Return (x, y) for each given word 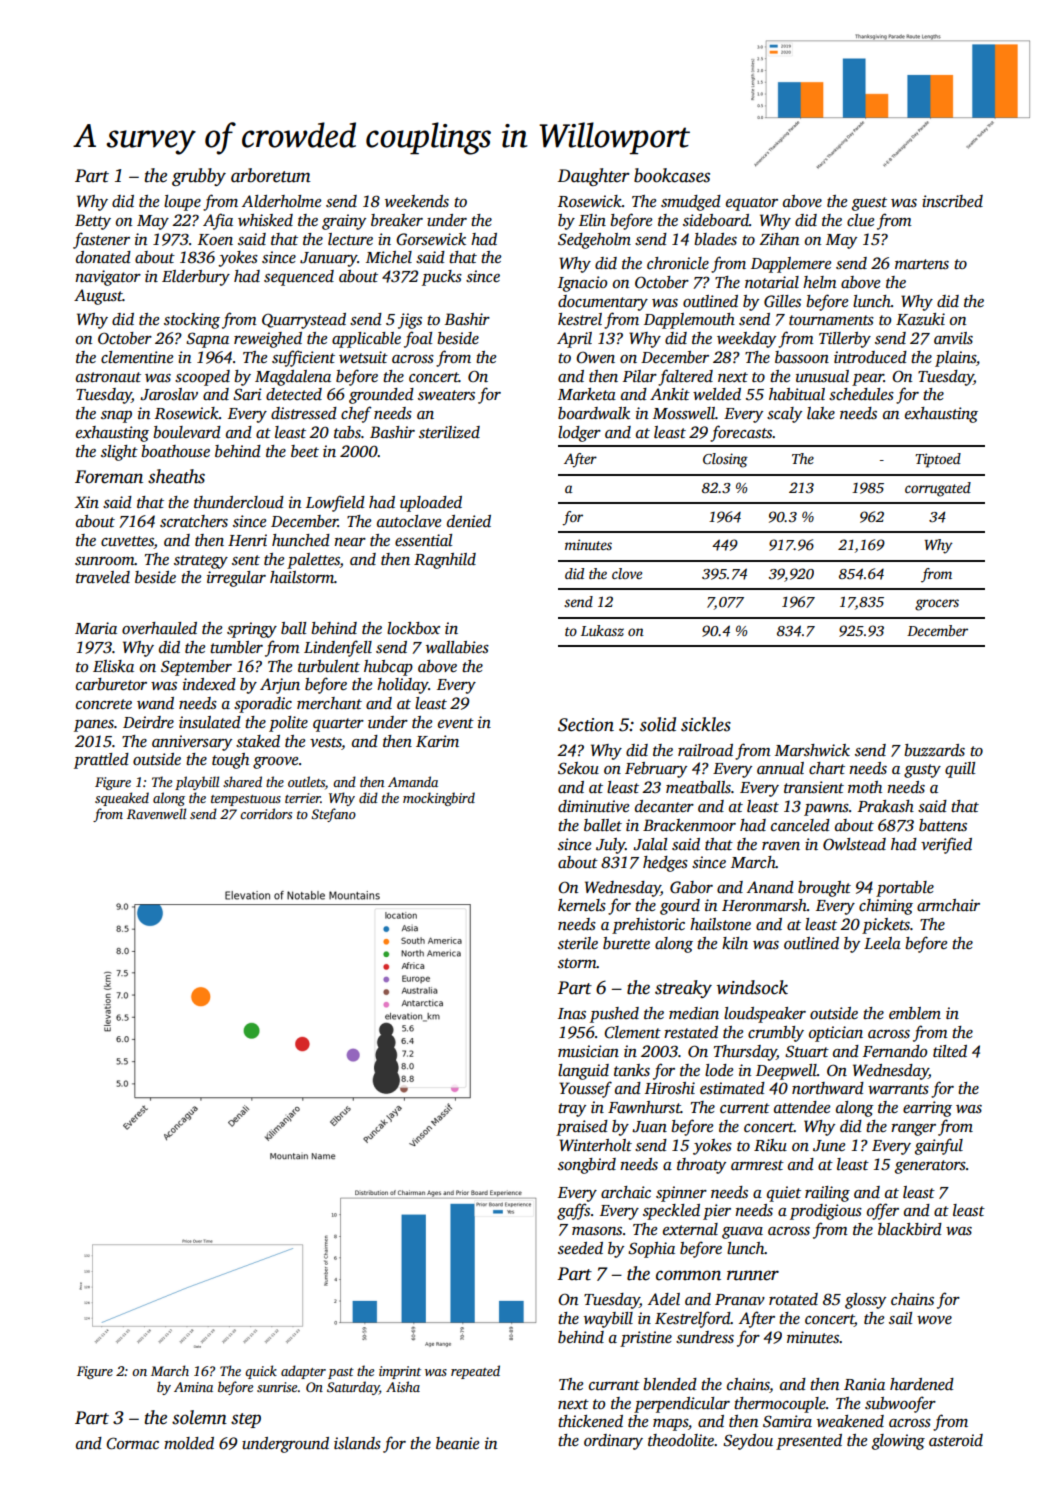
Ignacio (582, 284)
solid (658, 724)
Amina (193, 1387)
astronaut (108, 377)
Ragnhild (445, 561)
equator (752, 204)
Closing (725, 460)
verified (946, 845)
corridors (266, 813)
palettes (313, 561)
